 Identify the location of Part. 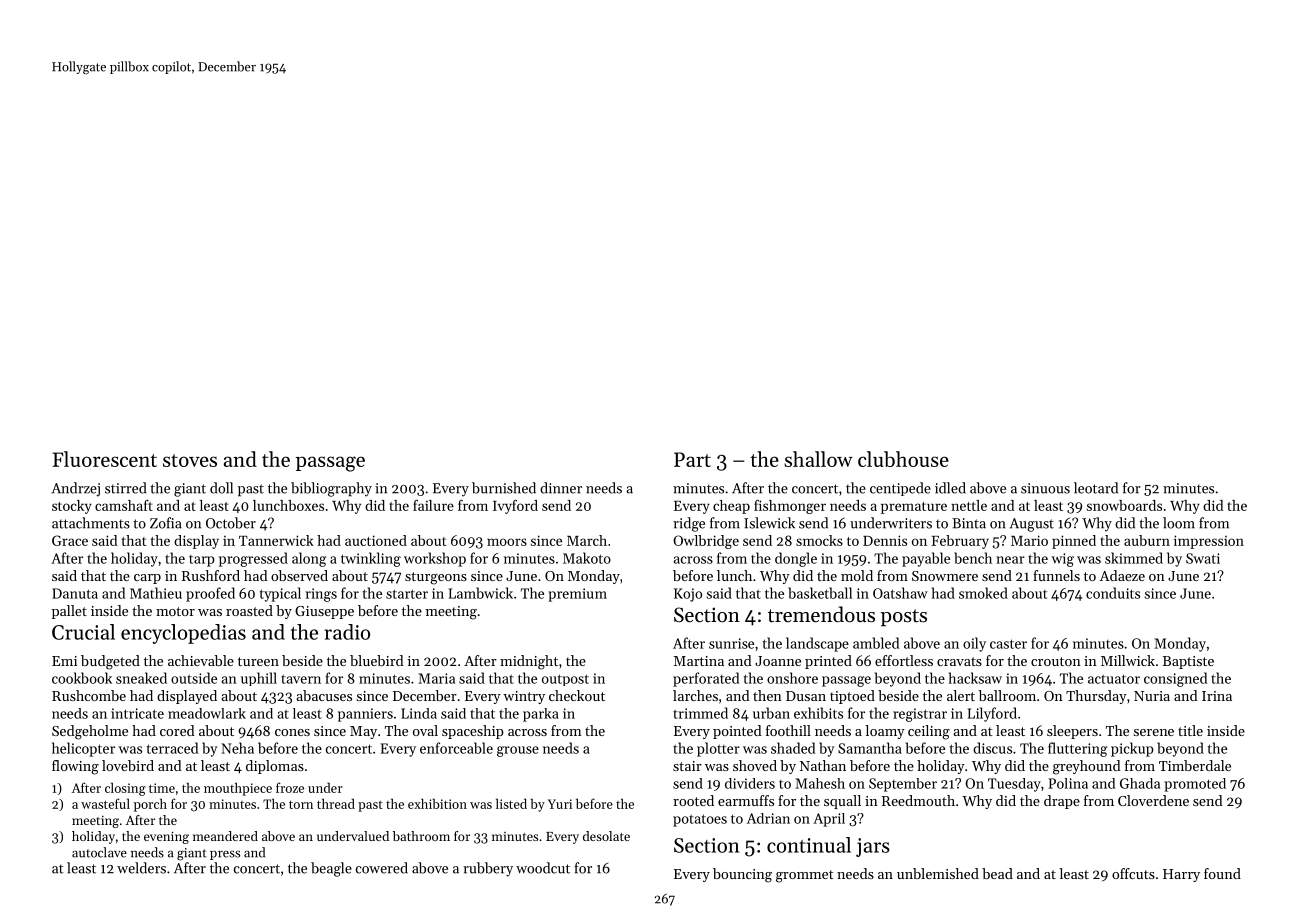
(692, 459).
